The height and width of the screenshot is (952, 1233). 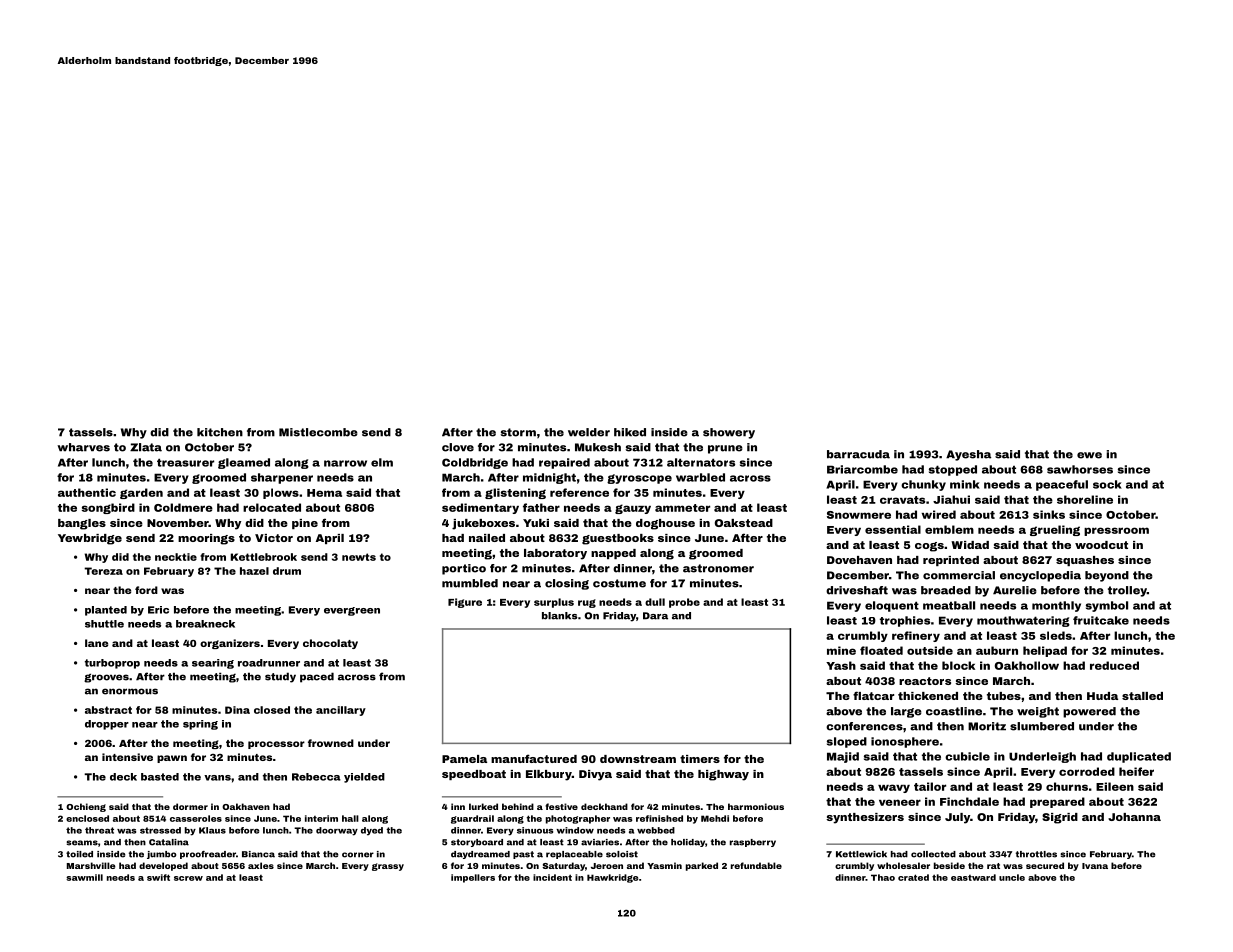 What do you see at coordinates (841, 665) in the screenshot?
I see `Yash` at bounding box center [841, 665].
